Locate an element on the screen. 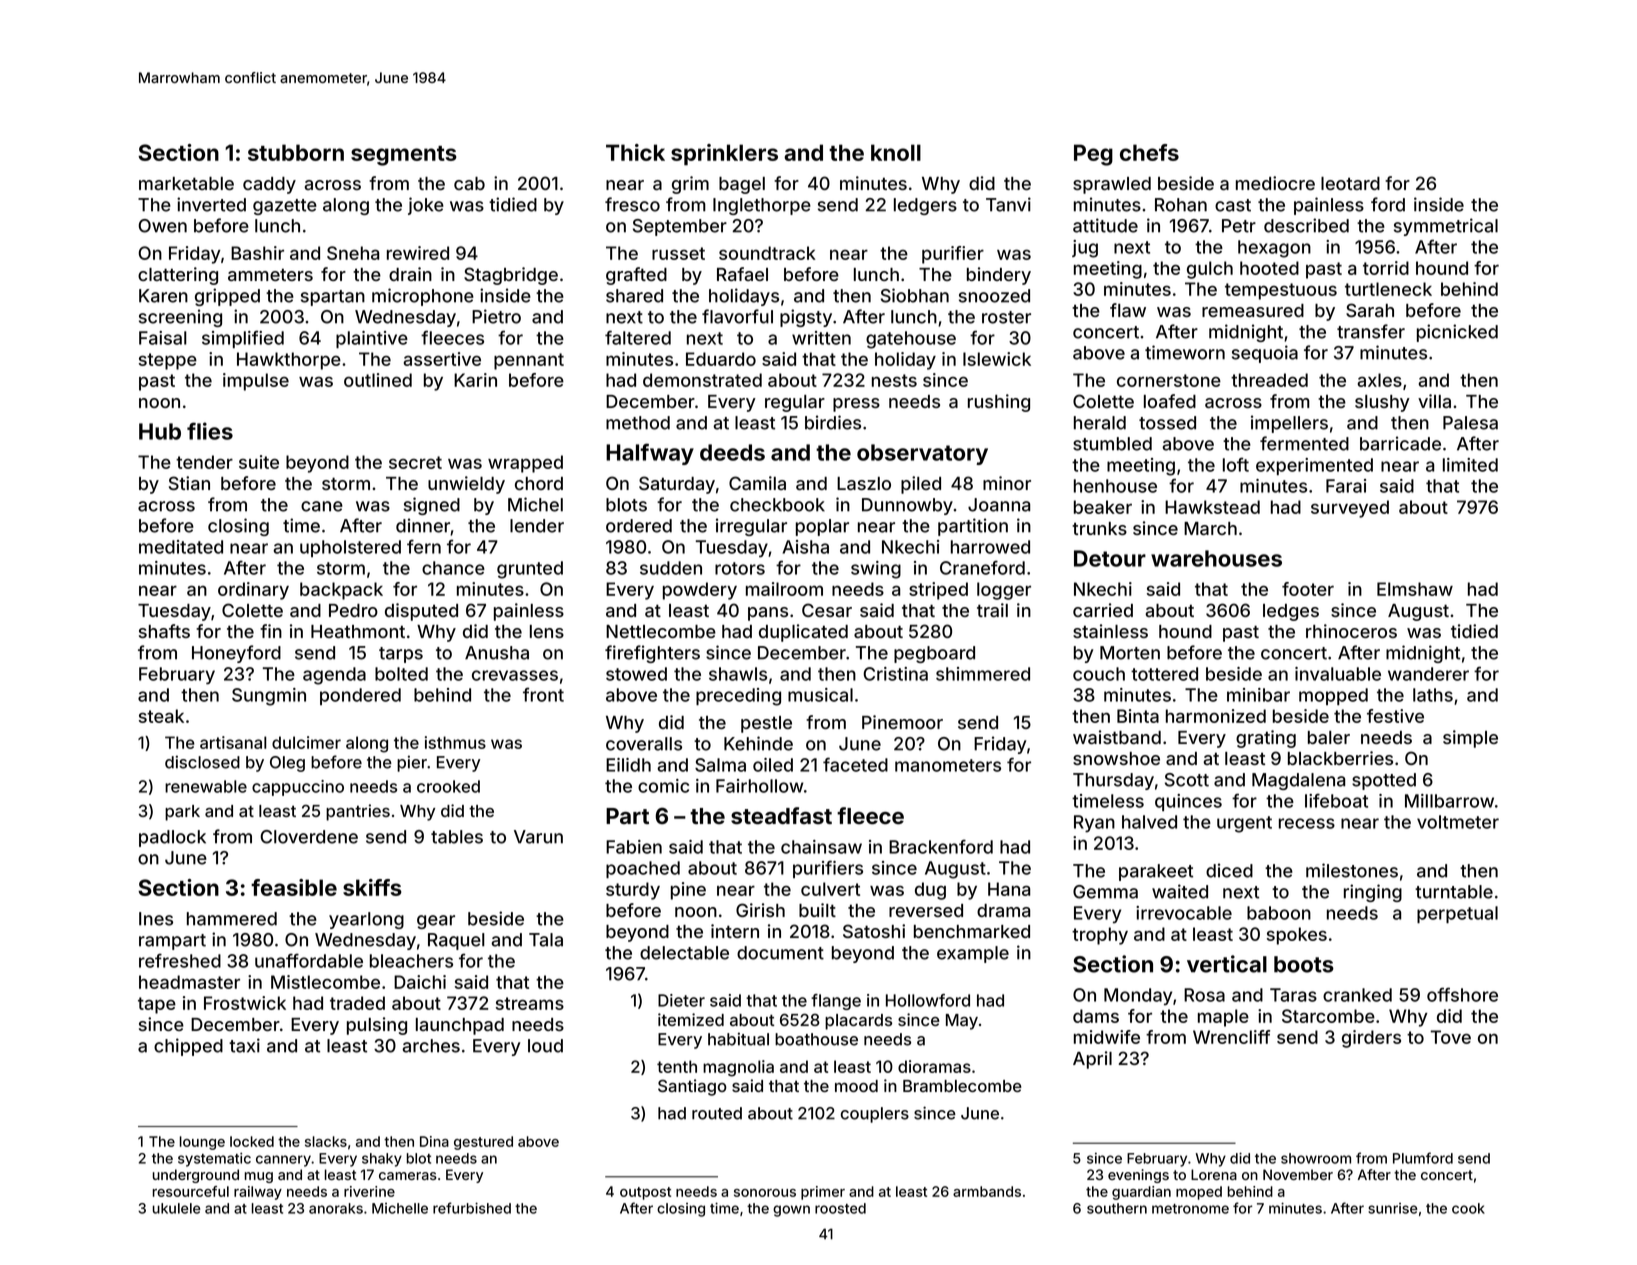 This screenshot has height=1265, width=1637. stubborn is located at coordinates (296, 152).
